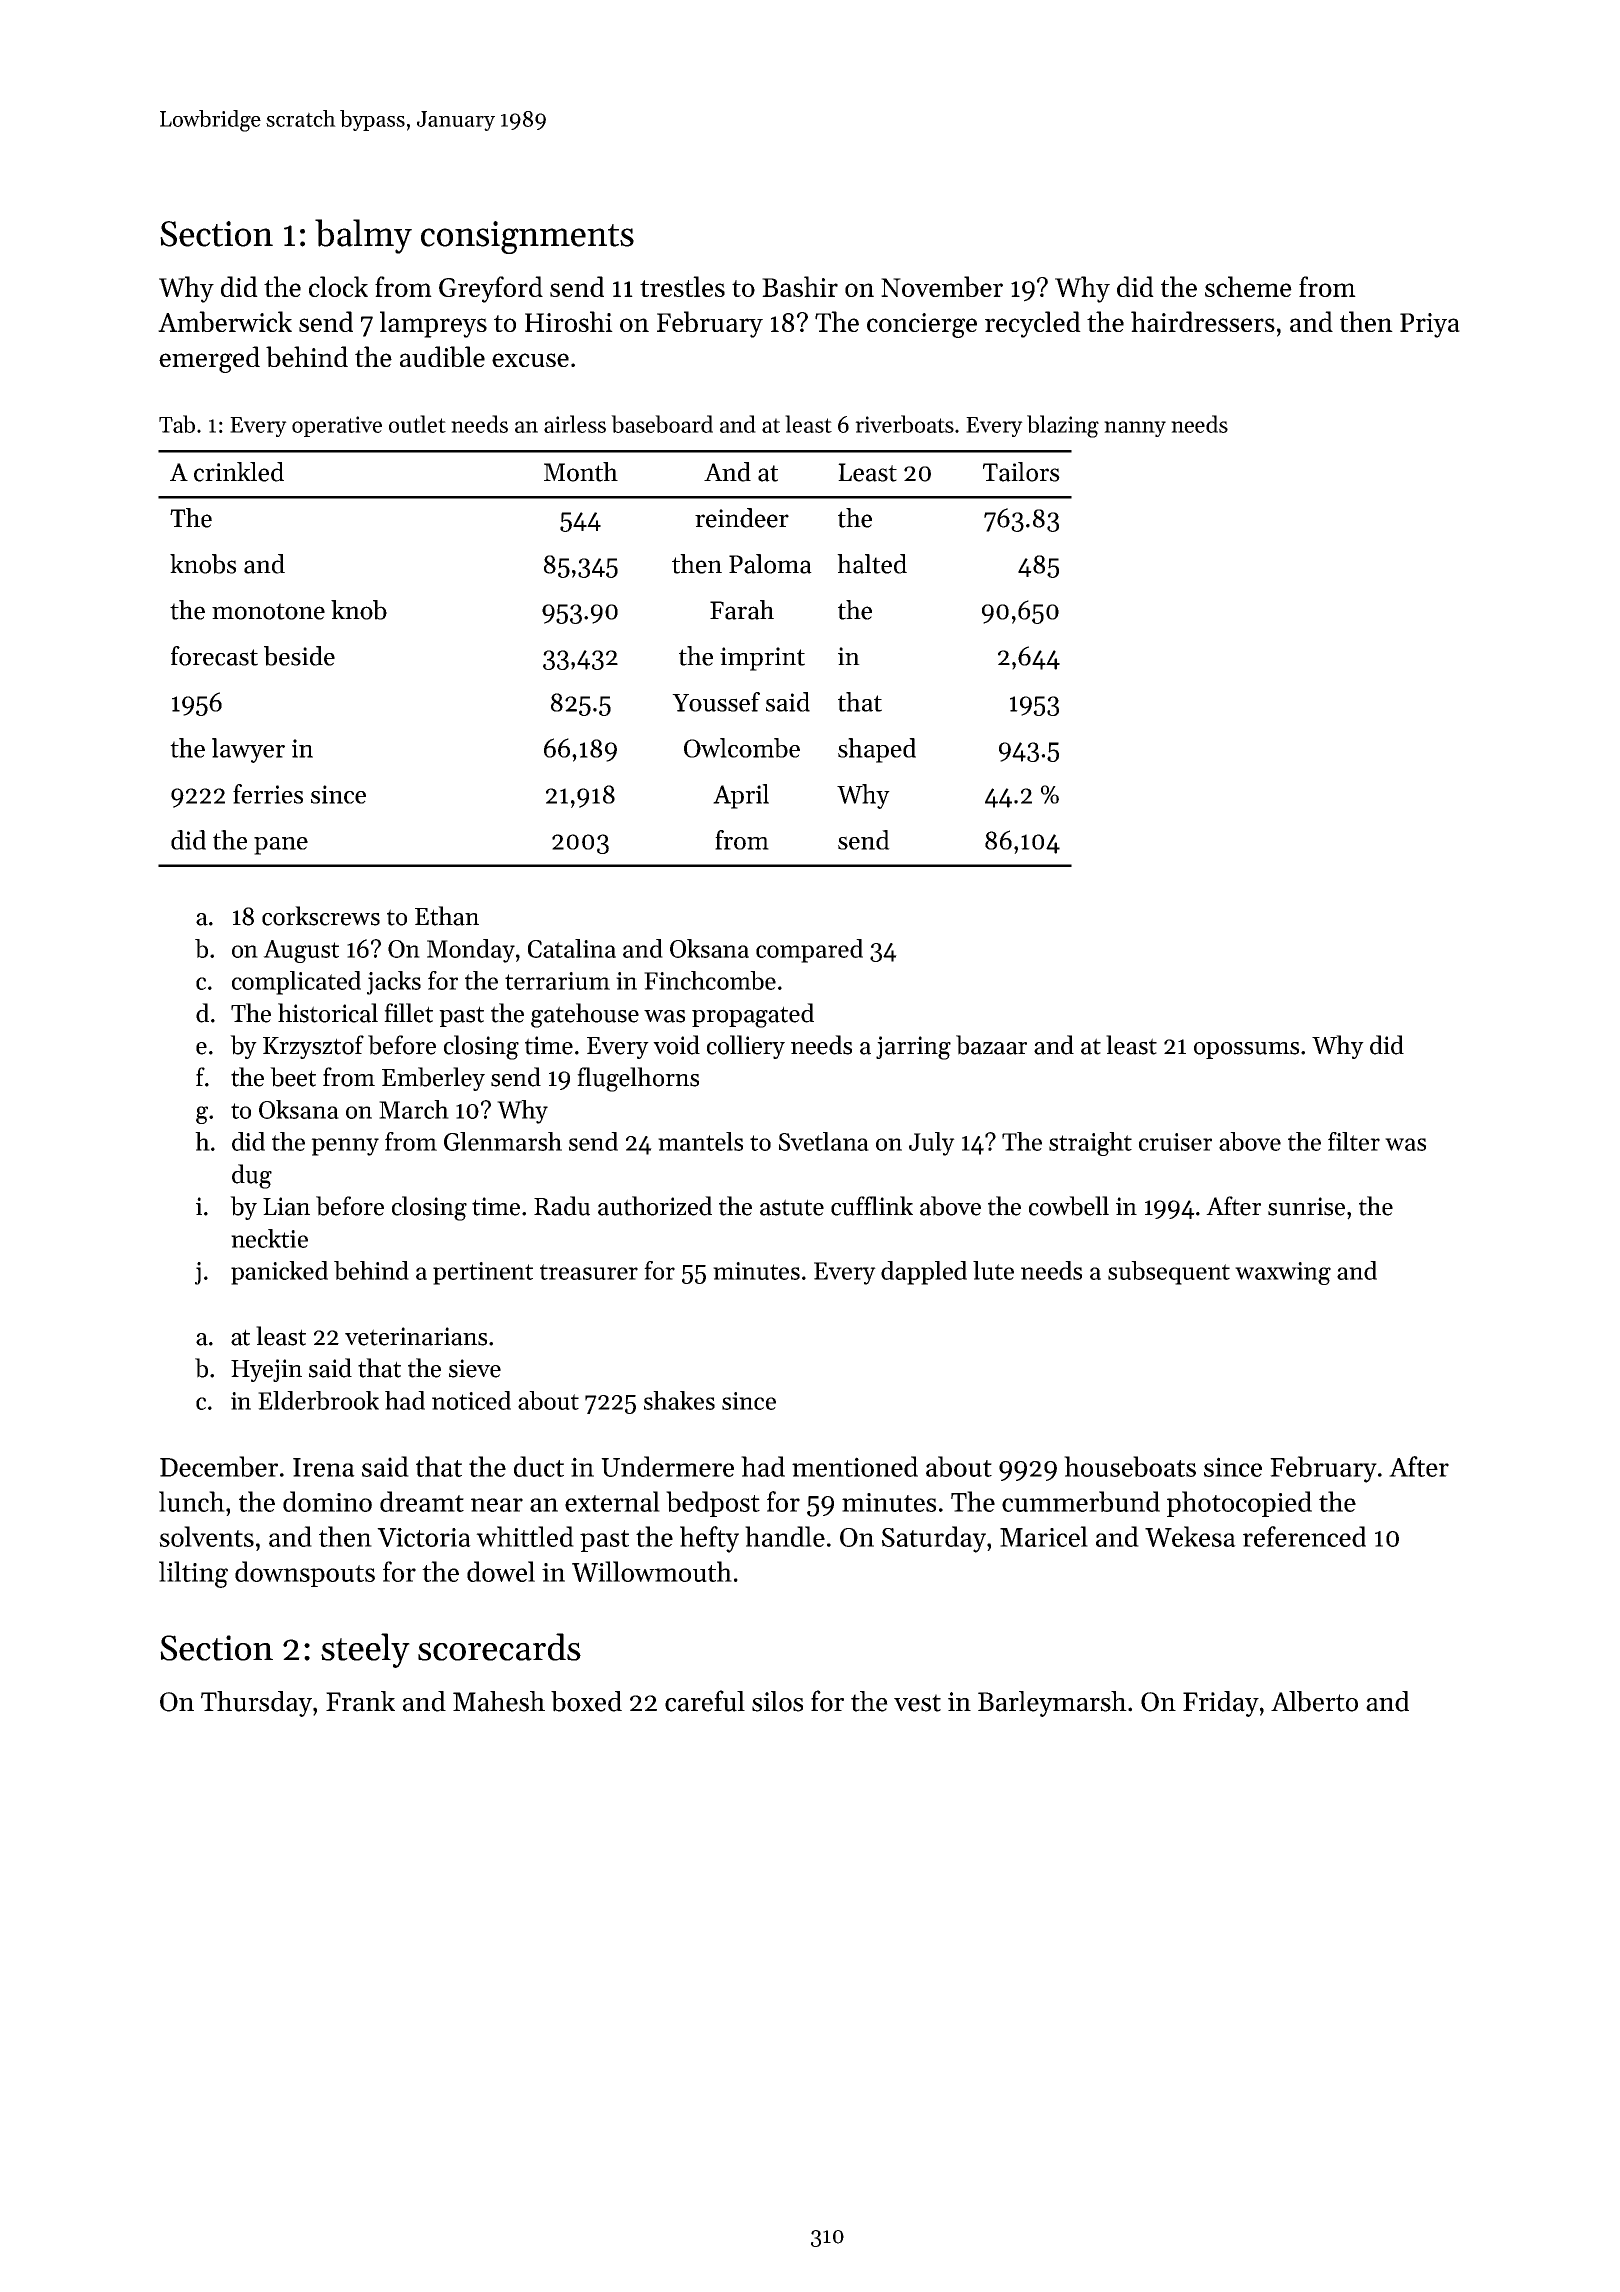  I want to click on lute, so click(993, 1270).
